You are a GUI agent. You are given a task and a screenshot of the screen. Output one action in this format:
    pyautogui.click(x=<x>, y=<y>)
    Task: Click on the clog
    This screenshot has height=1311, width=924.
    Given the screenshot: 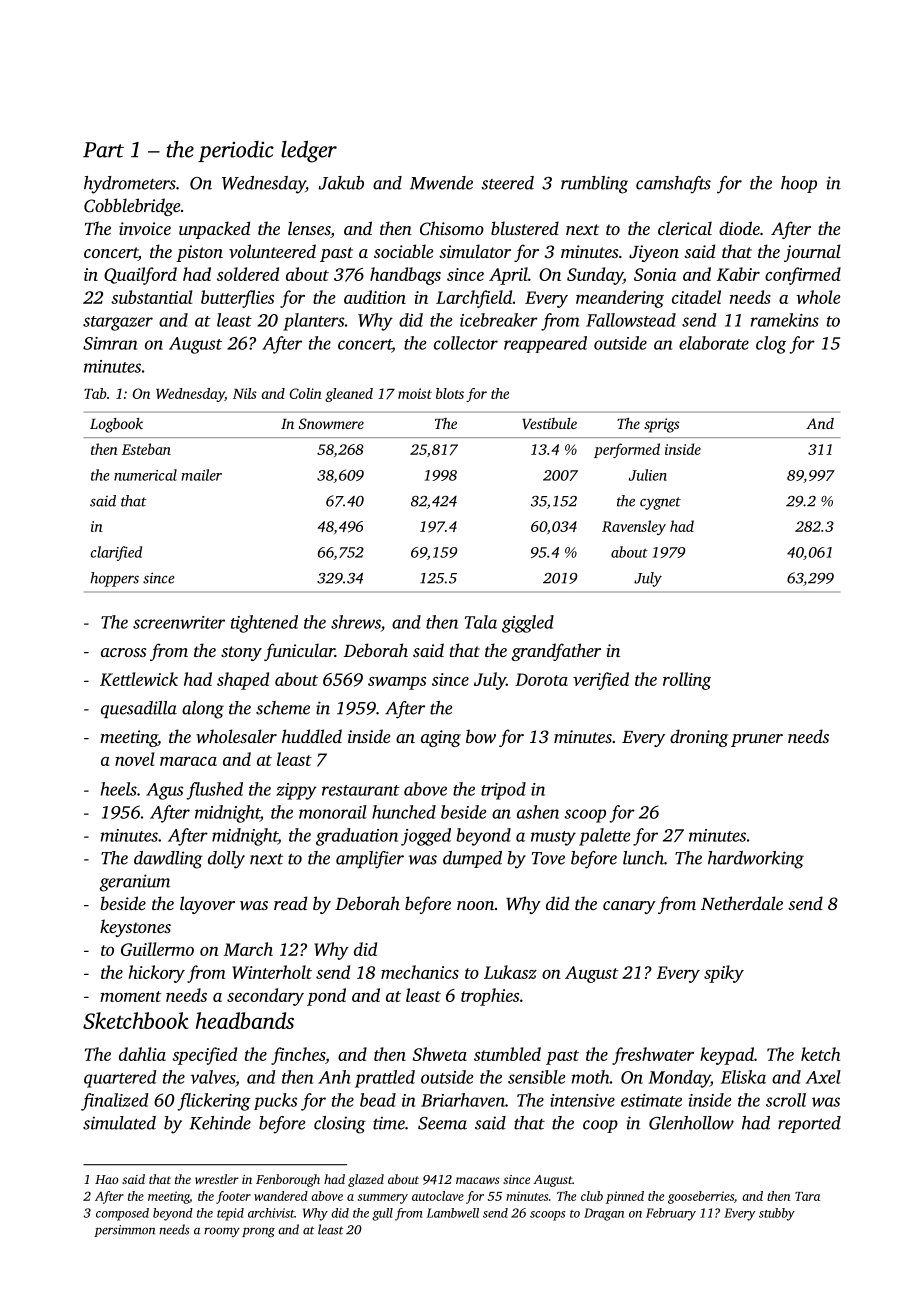 What is the action you would take?
    pyautogui.click(x=771, y=345)
